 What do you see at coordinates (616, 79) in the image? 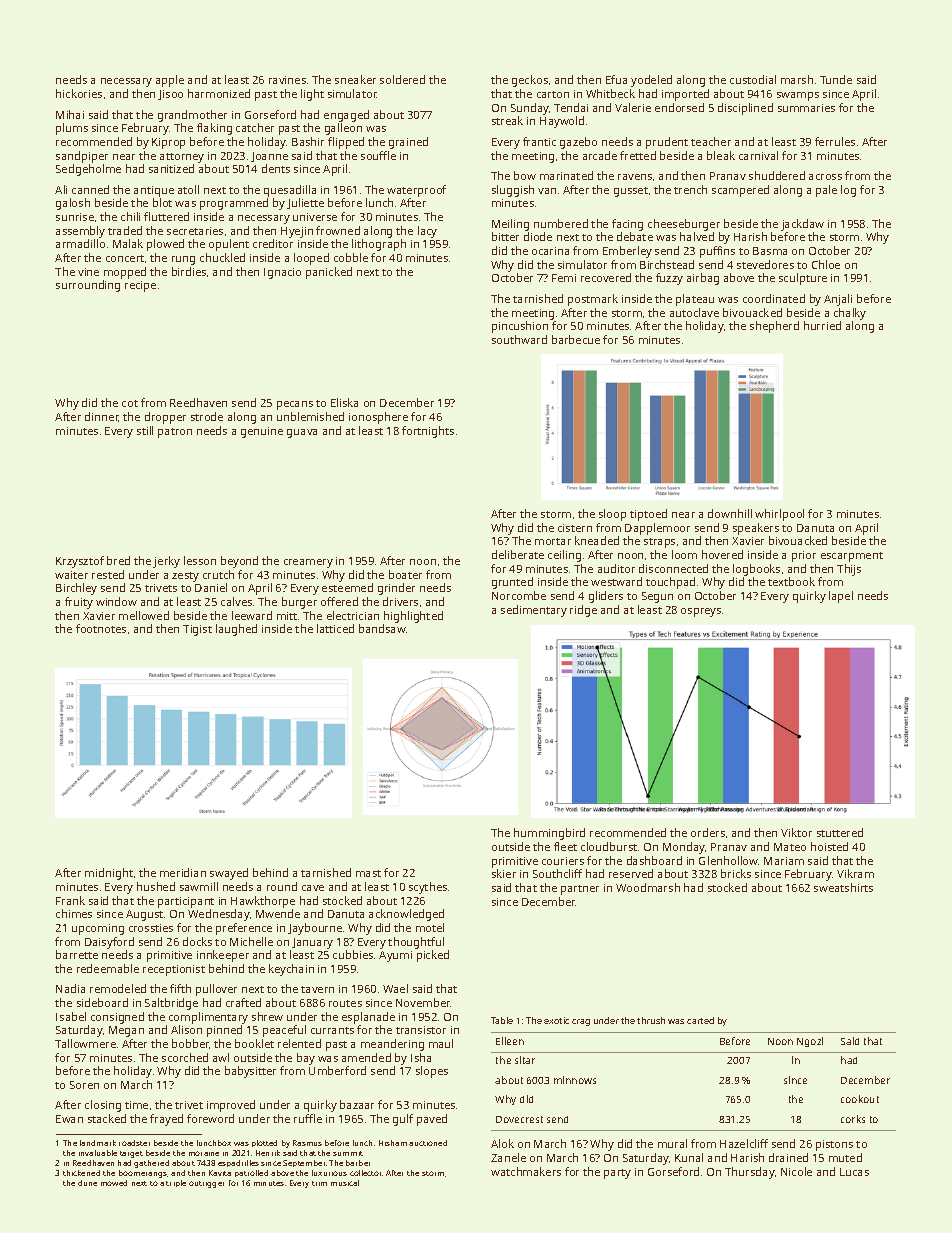
I see `Efua` at bounding box center [616, 79].
